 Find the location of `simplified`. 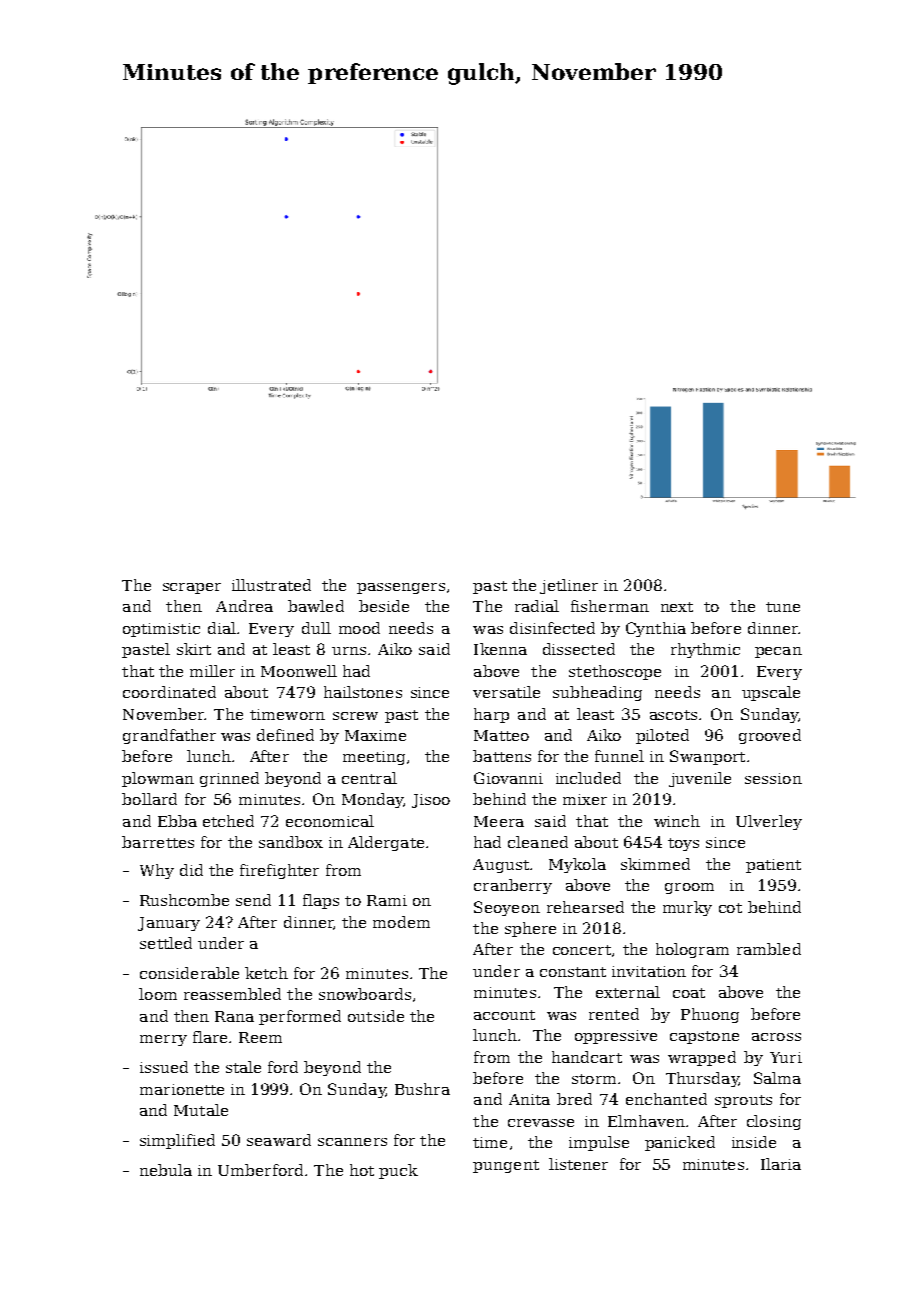

simplified is located at coordinates (177, 1141).
